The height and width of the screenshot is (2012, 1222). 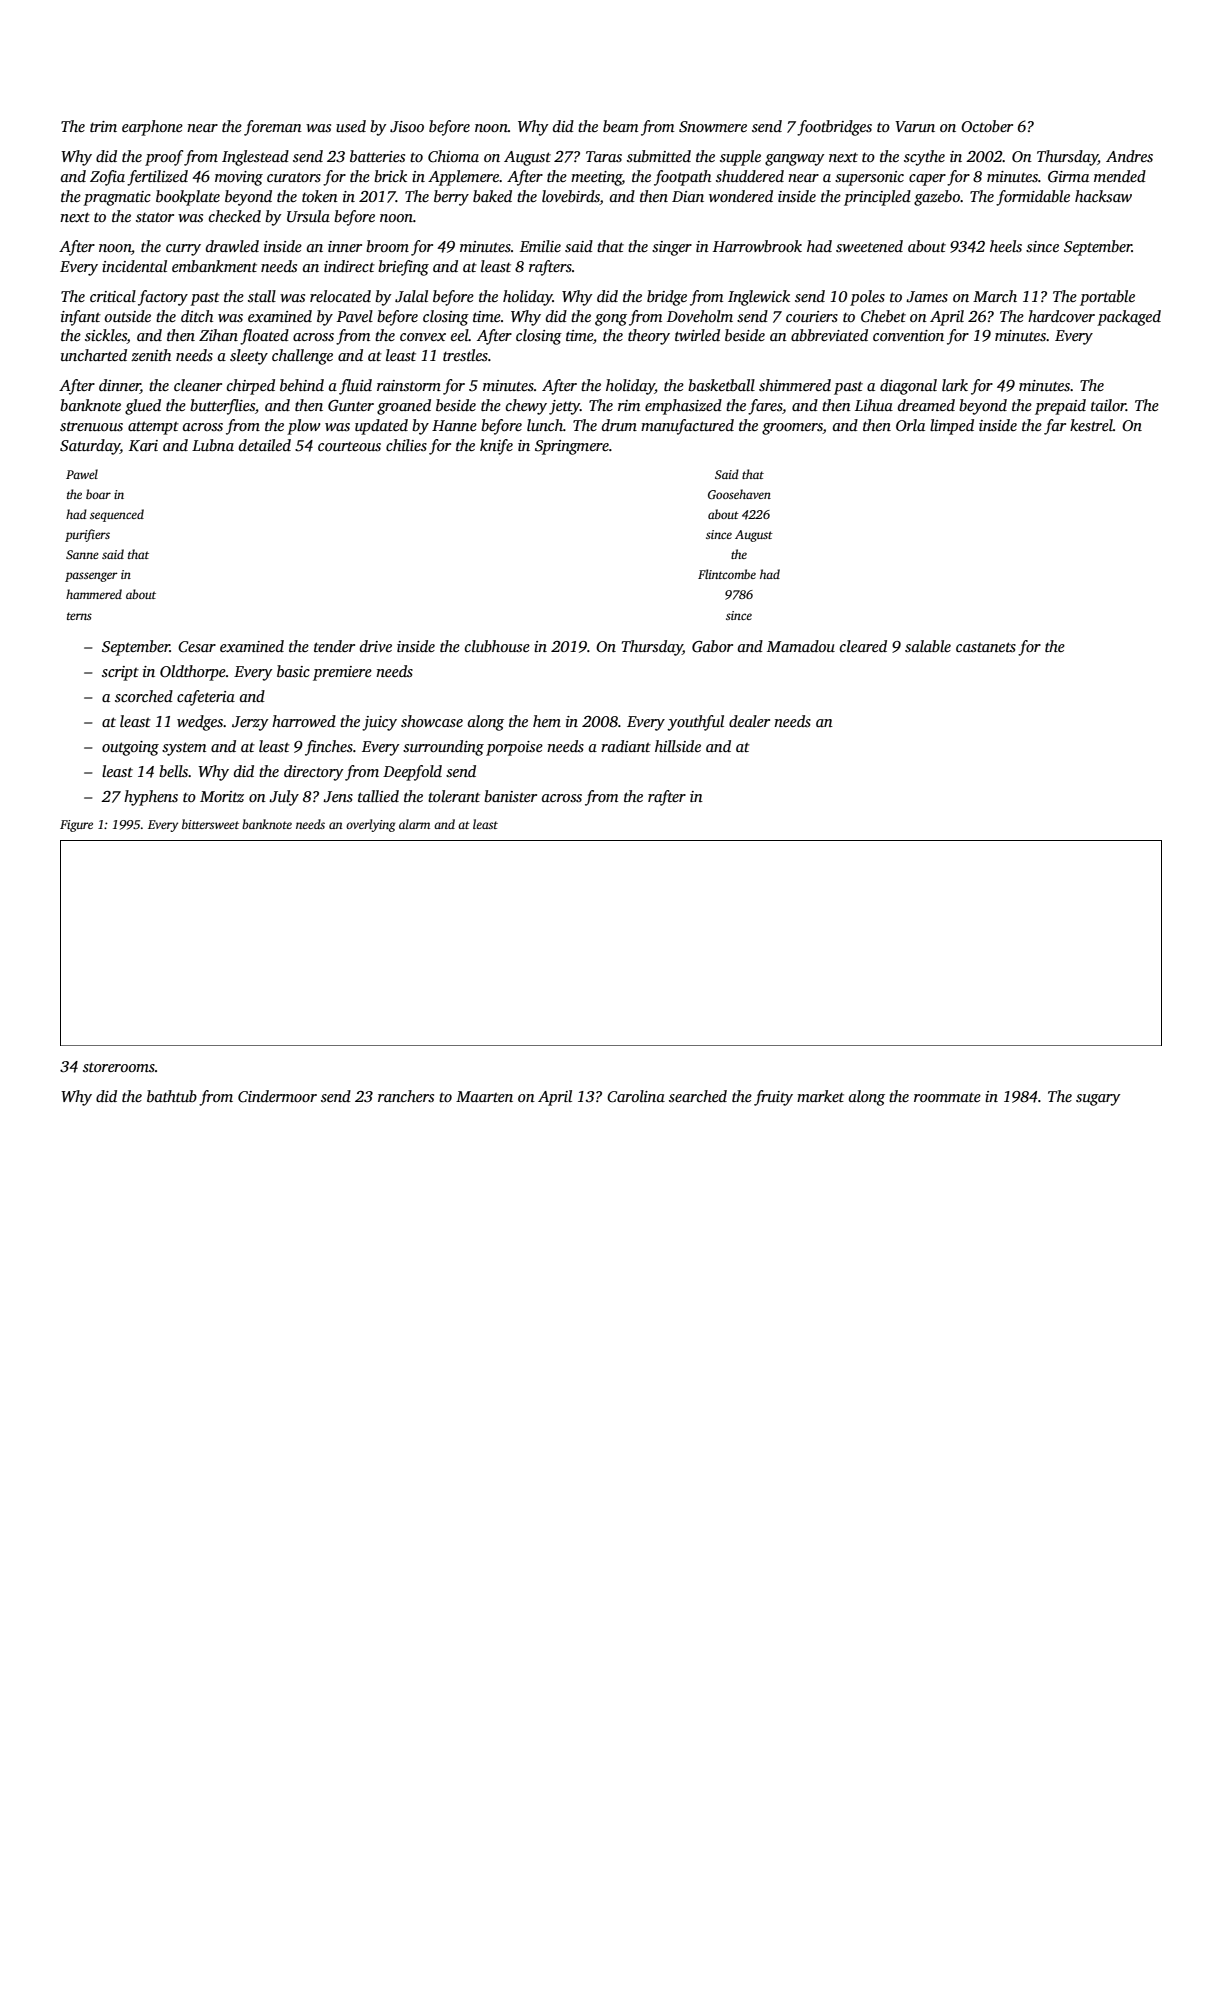 I want to click on Gabor, so click(x=712, y=646).
